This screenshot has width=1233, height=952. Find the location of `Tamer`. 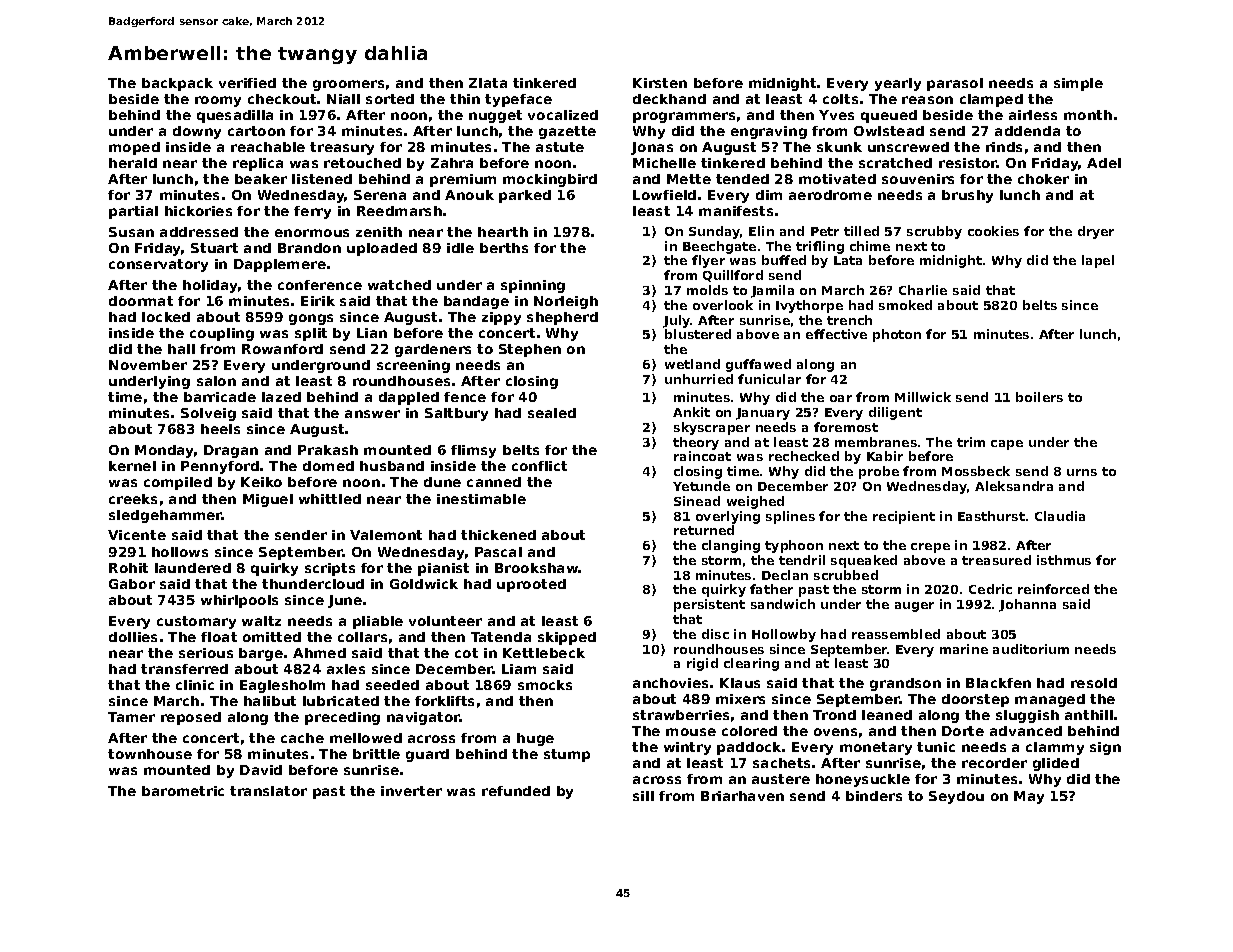

Tamer is located at coordinates (131, 717).
